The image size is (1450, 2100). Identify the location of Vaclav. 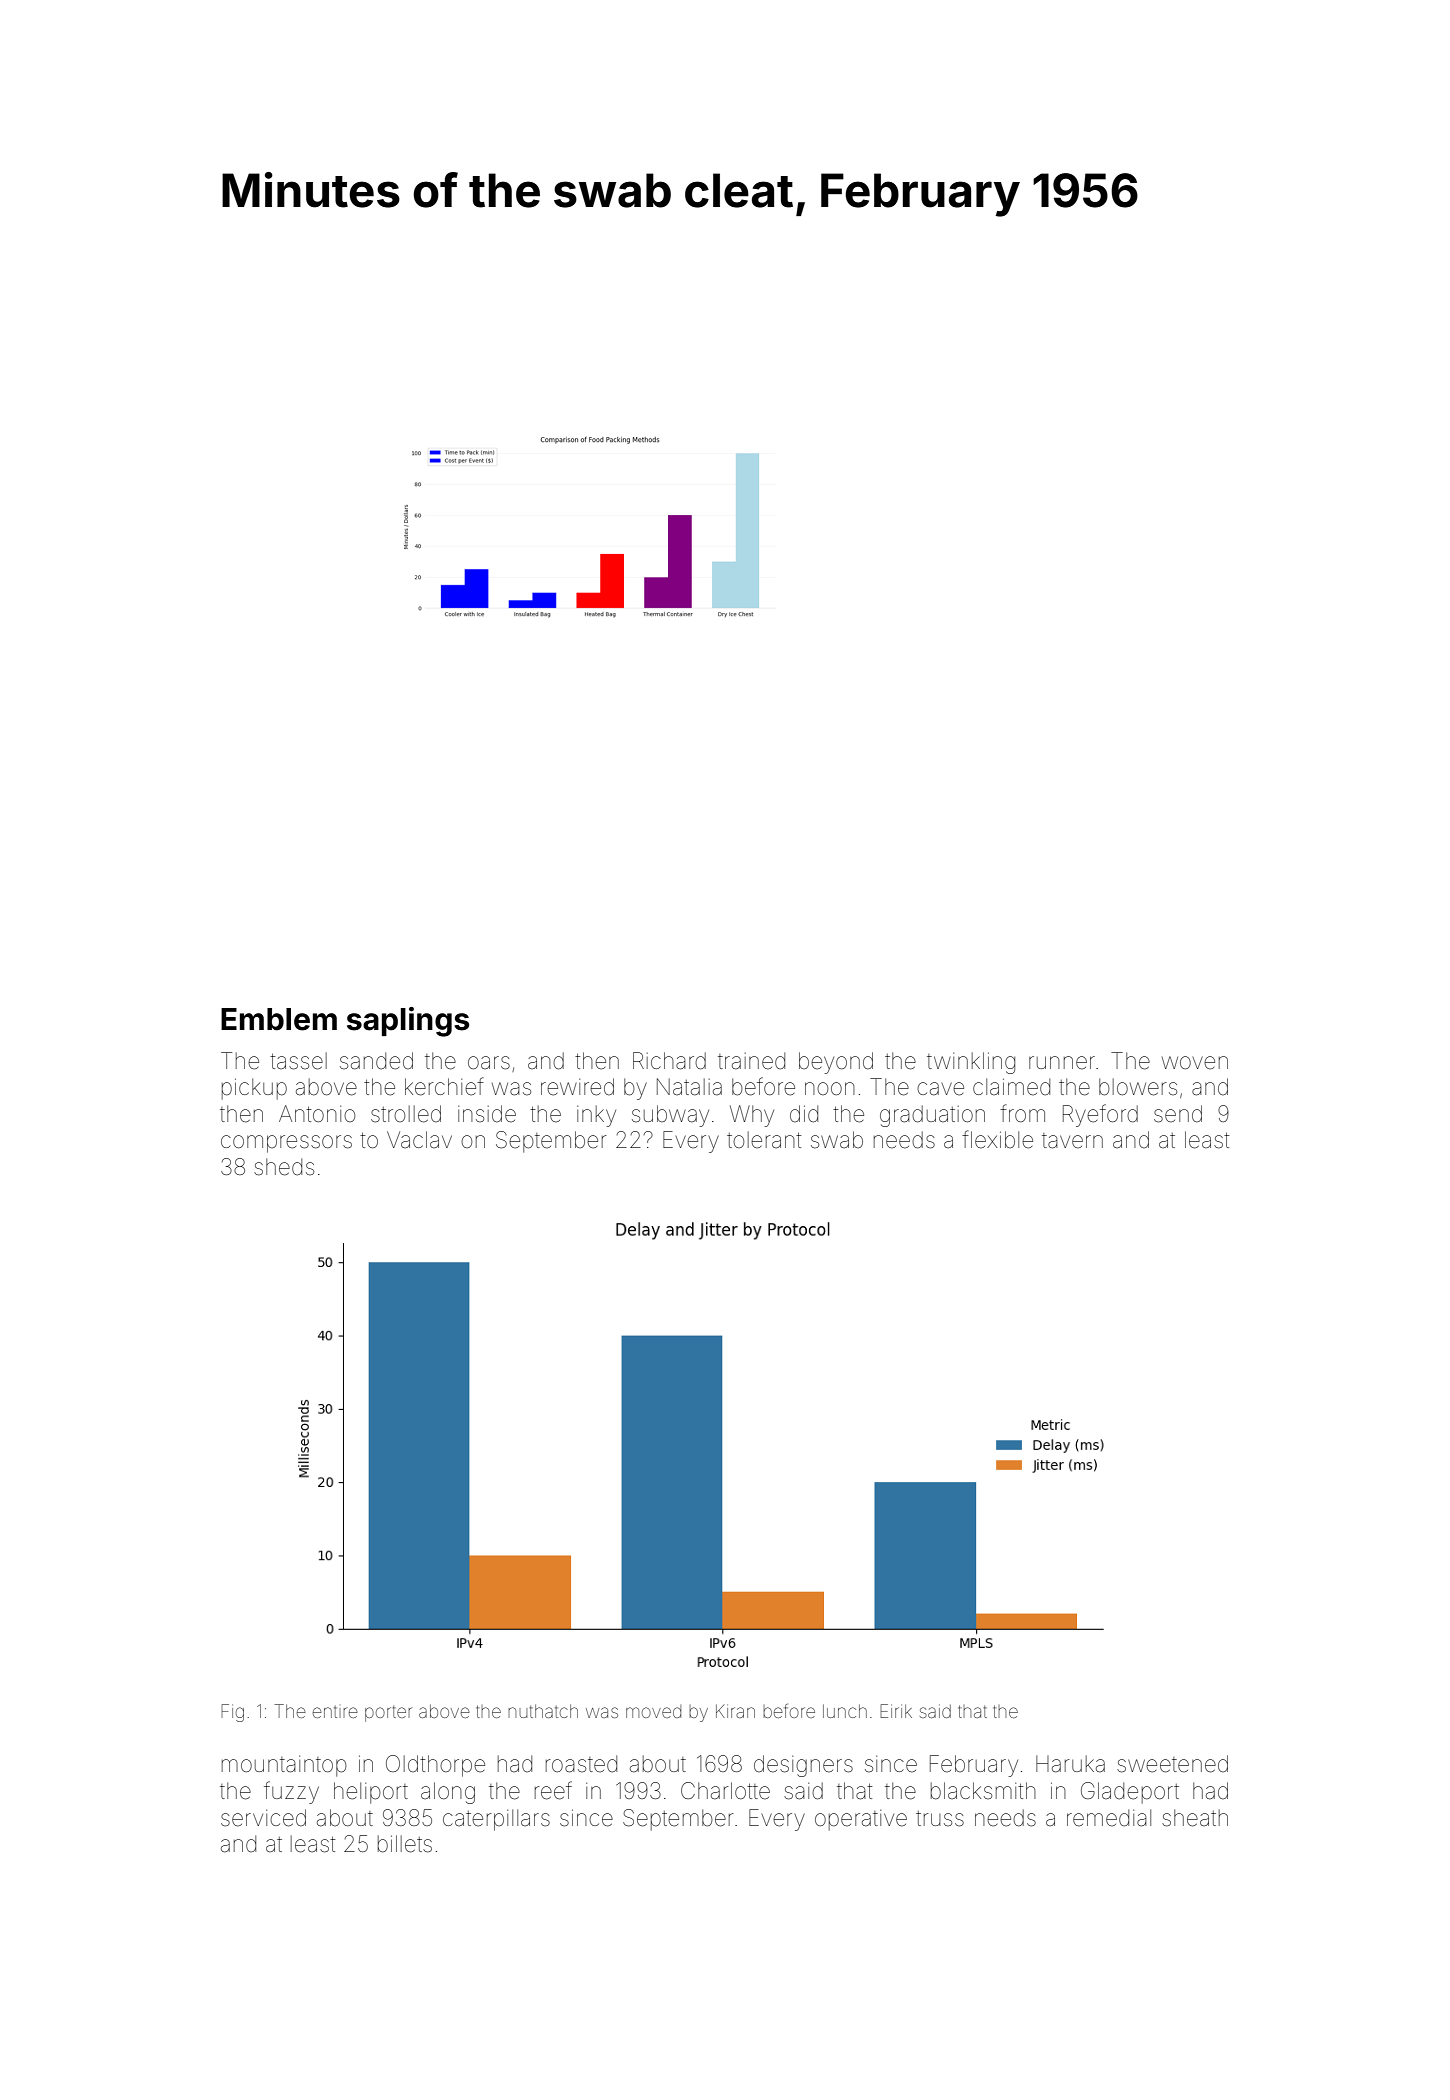
(419, 1139).
